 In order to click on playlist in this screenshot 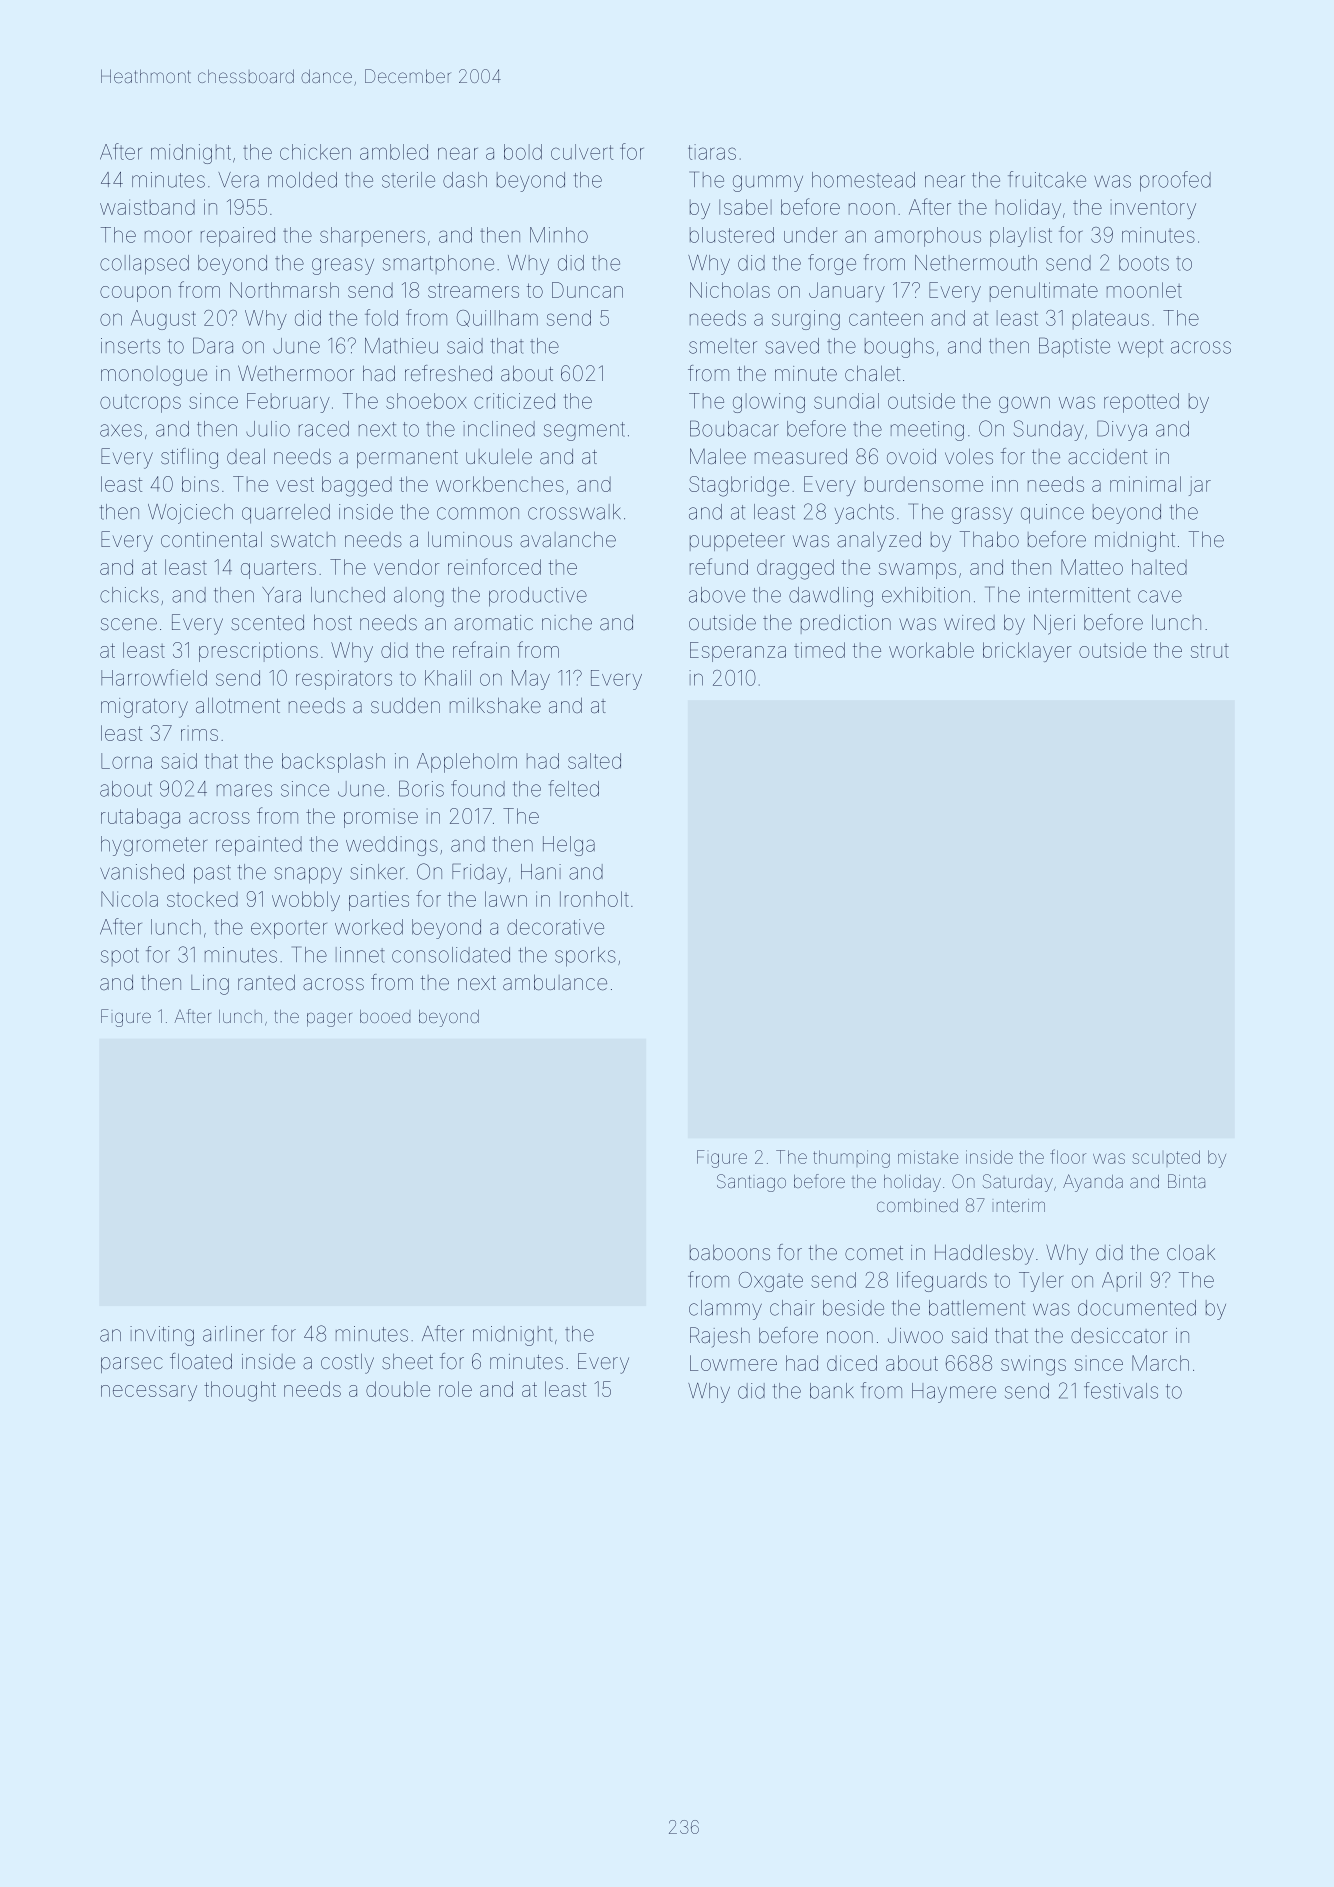, I will do `click(1021, 237)`.
